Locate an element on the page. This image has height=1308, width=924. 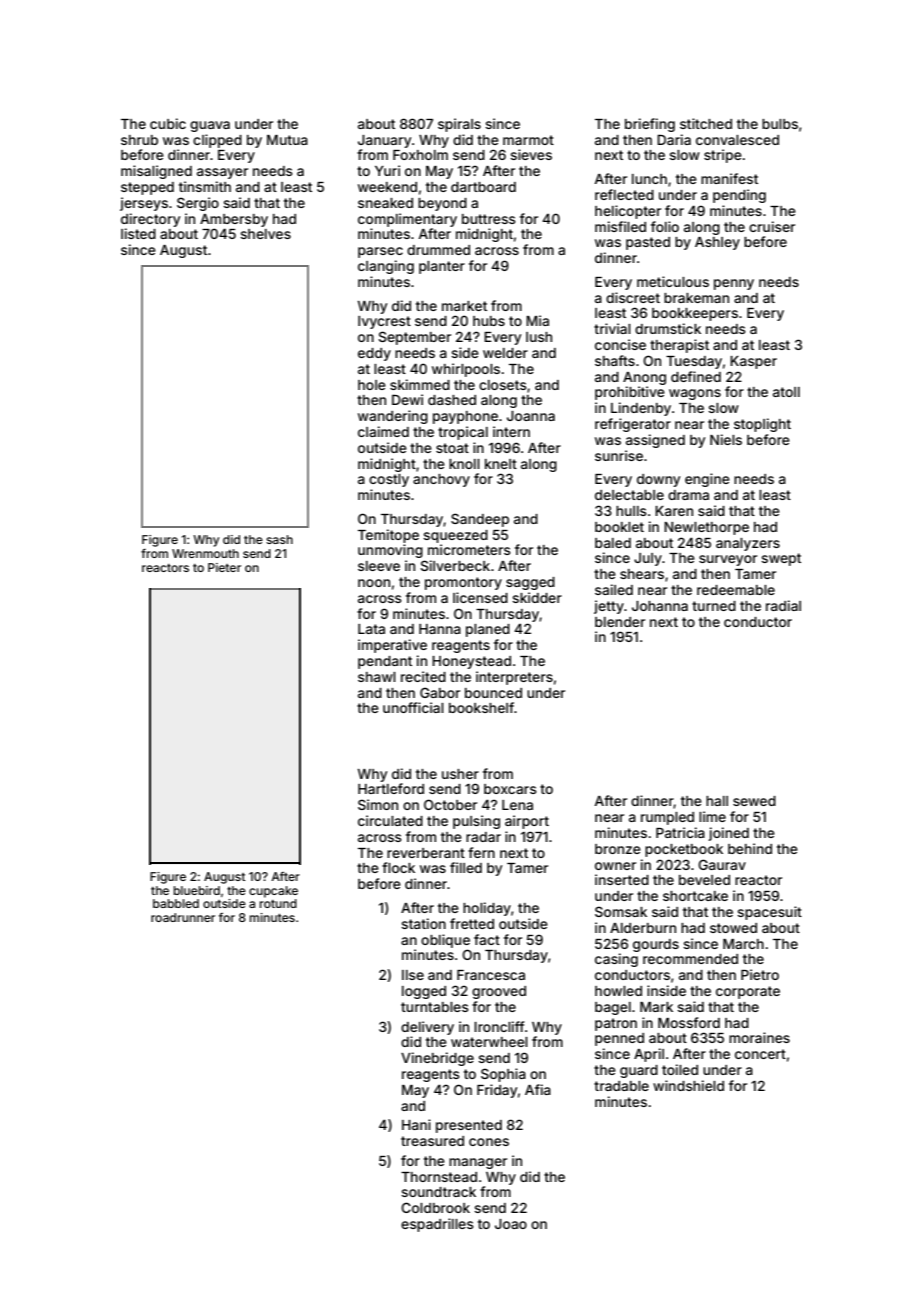
espadrilles is located at coordinates (437, 1225).
